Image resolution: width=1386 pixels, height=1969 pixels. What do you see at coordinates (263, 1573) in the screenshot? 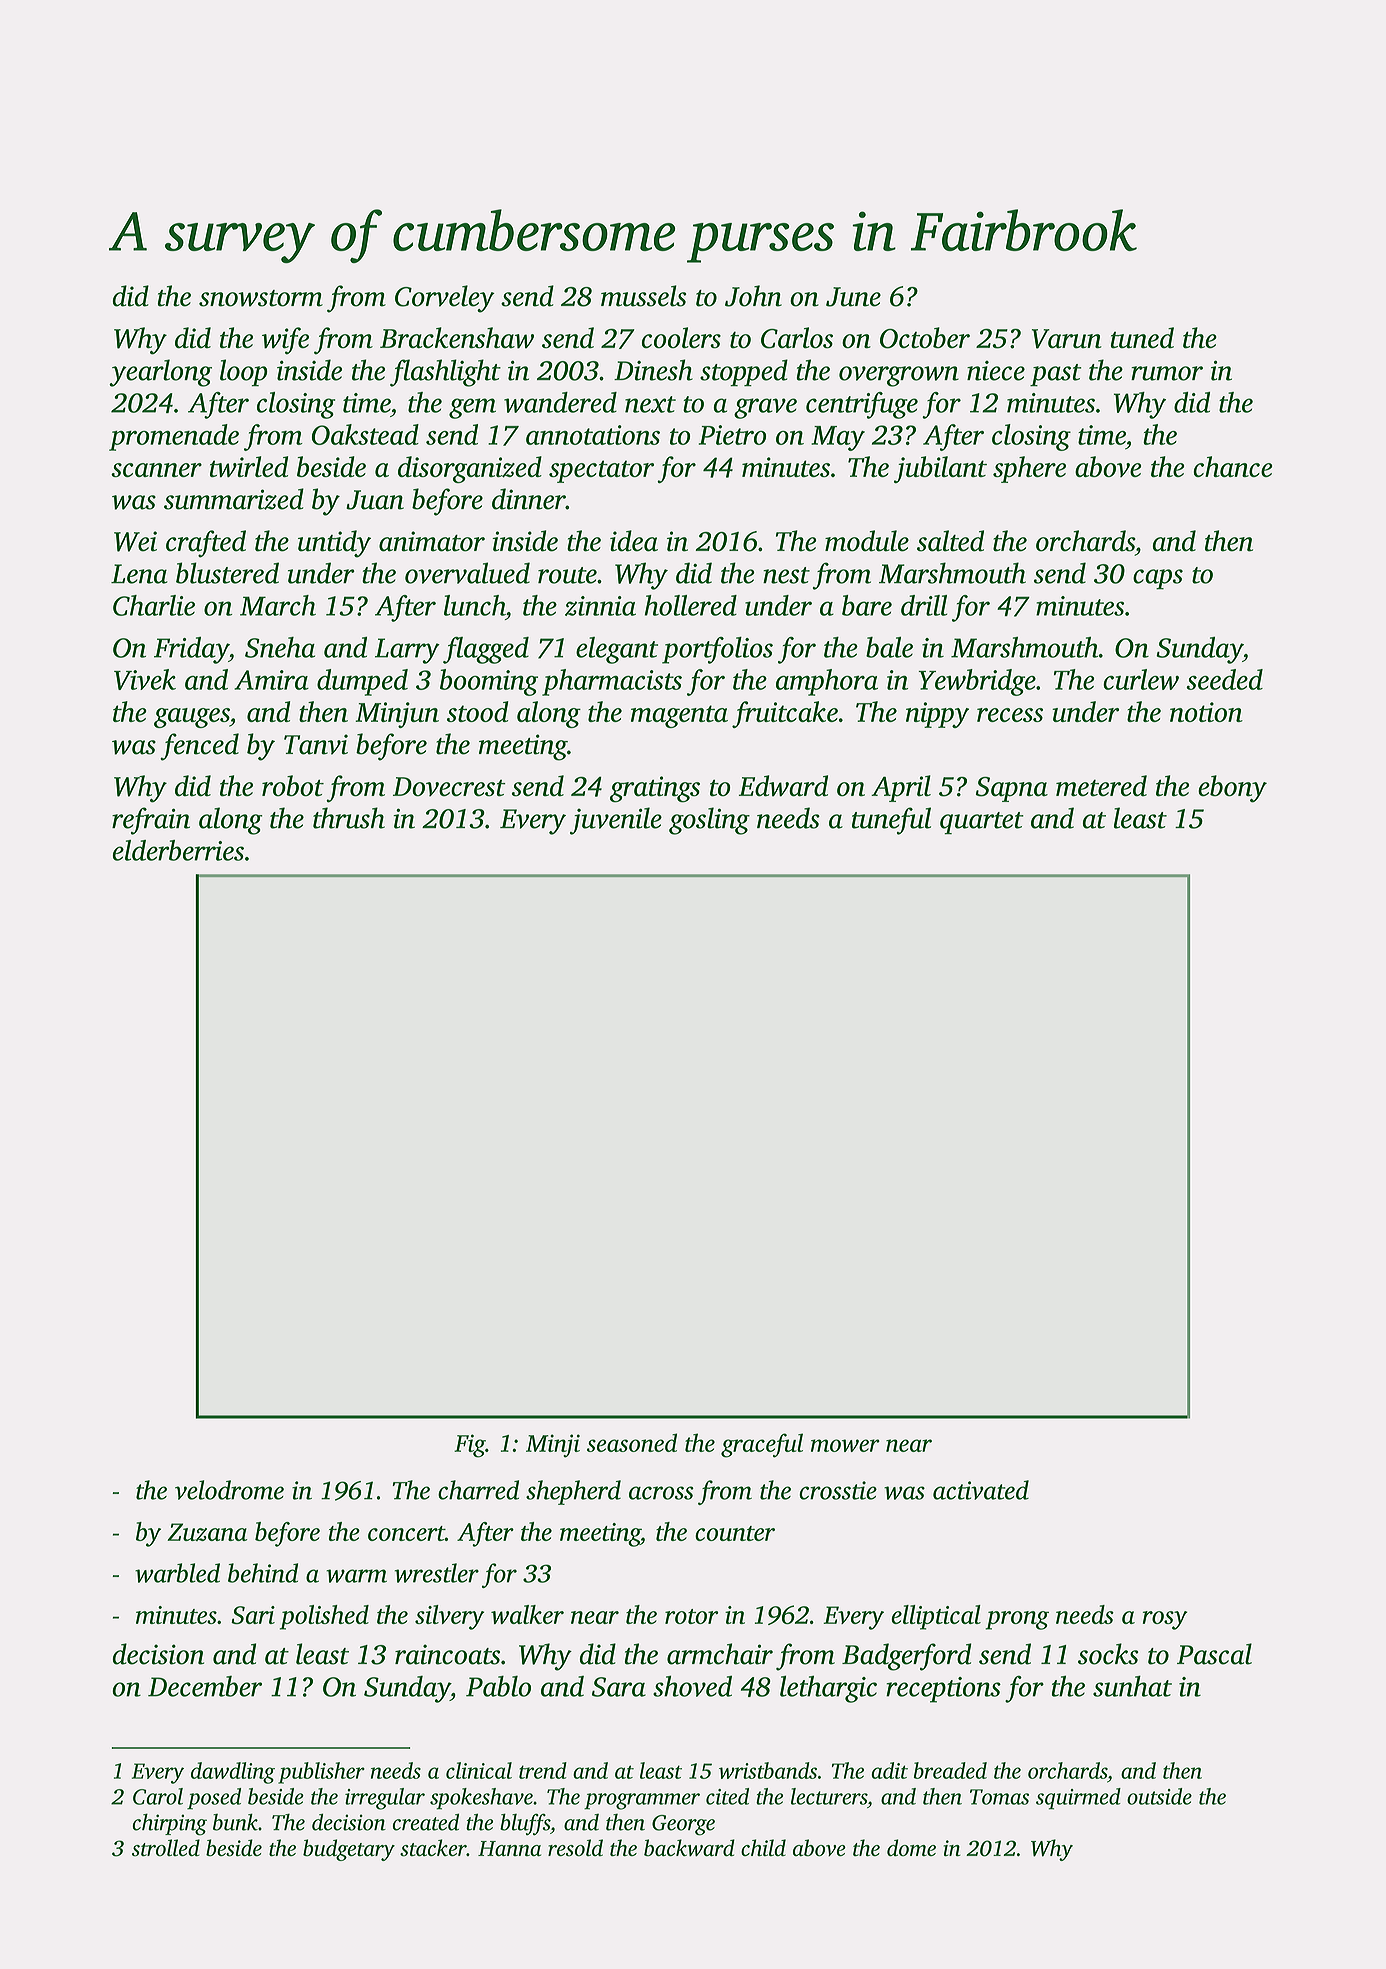
I see `behind` at bounding box center [263, 1573].
